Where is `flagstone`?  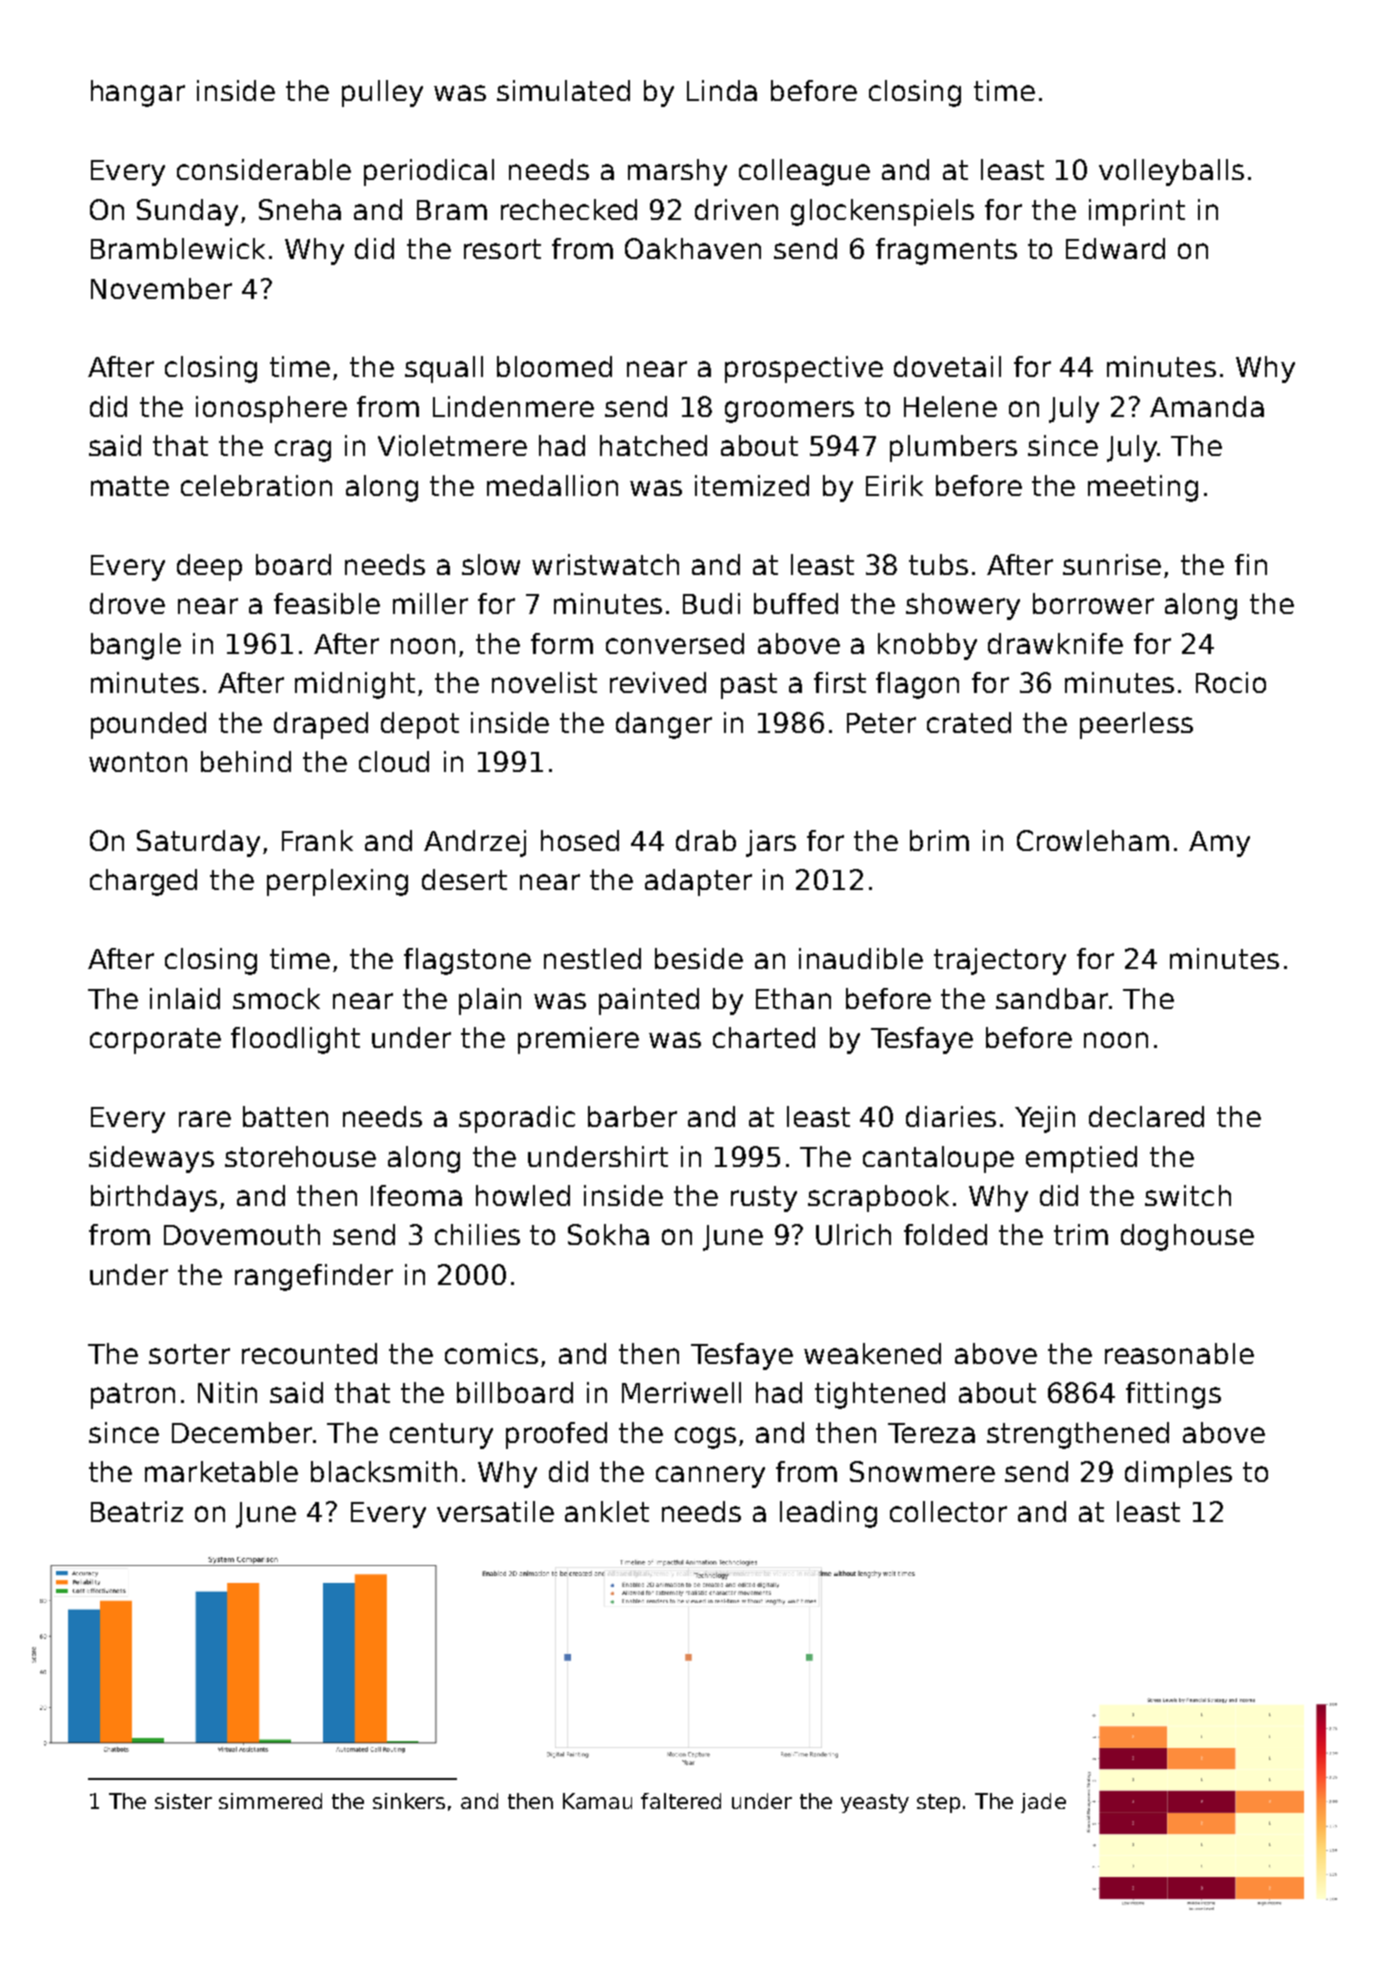
flagstone is located at coordinates (467, 961).
